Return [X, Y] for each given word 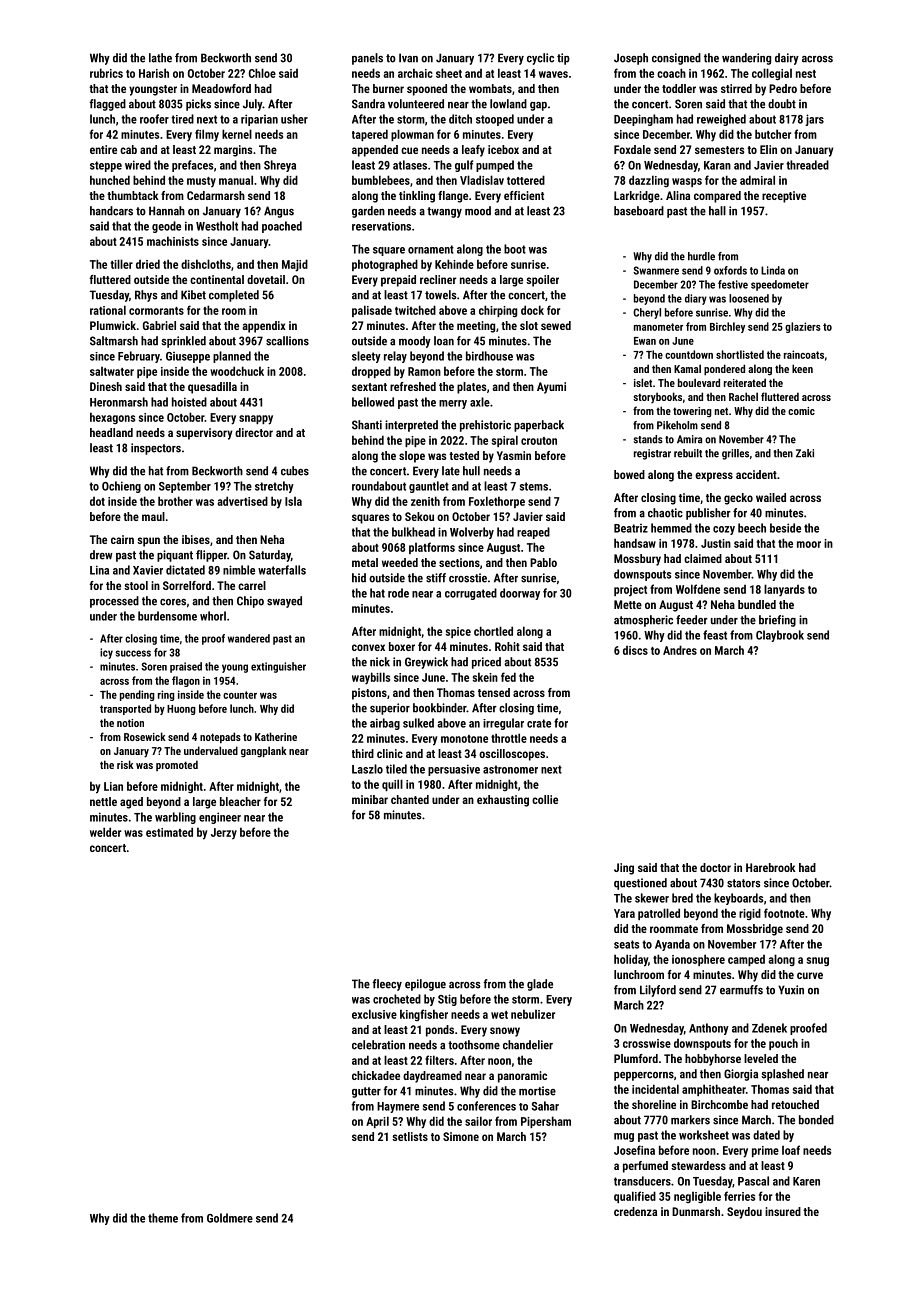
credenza [635, 1211]
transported [125, 709]
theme [163, 1218]
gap [538, 106]
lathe [160, 58]
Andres [680, 650]
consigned [676, 59]
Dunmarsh [696, 1211]
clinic [390, 753]
